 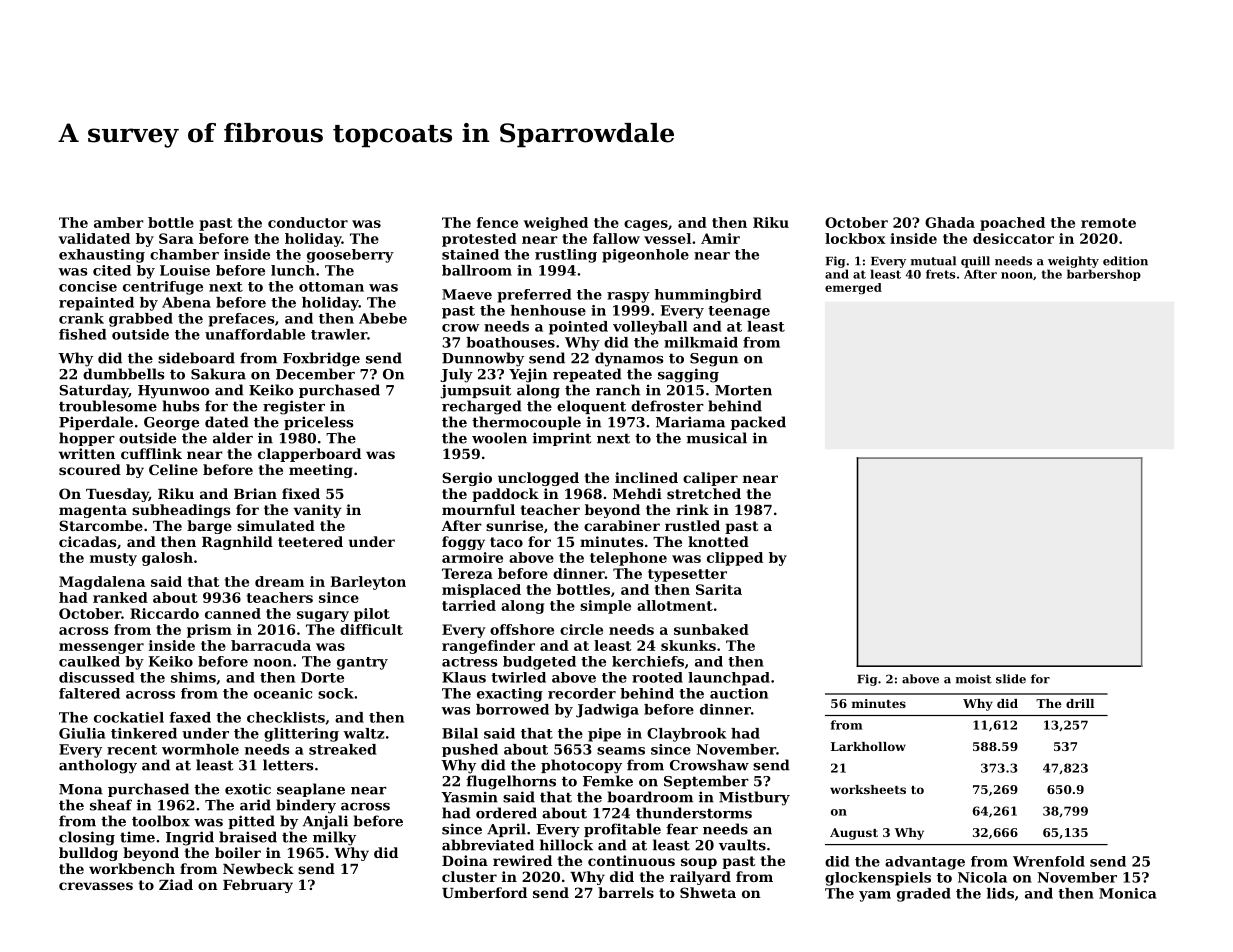 What do you see at coordinates (626, 892) in the image?
I see `barrels` at bounding box center [626, 892].
